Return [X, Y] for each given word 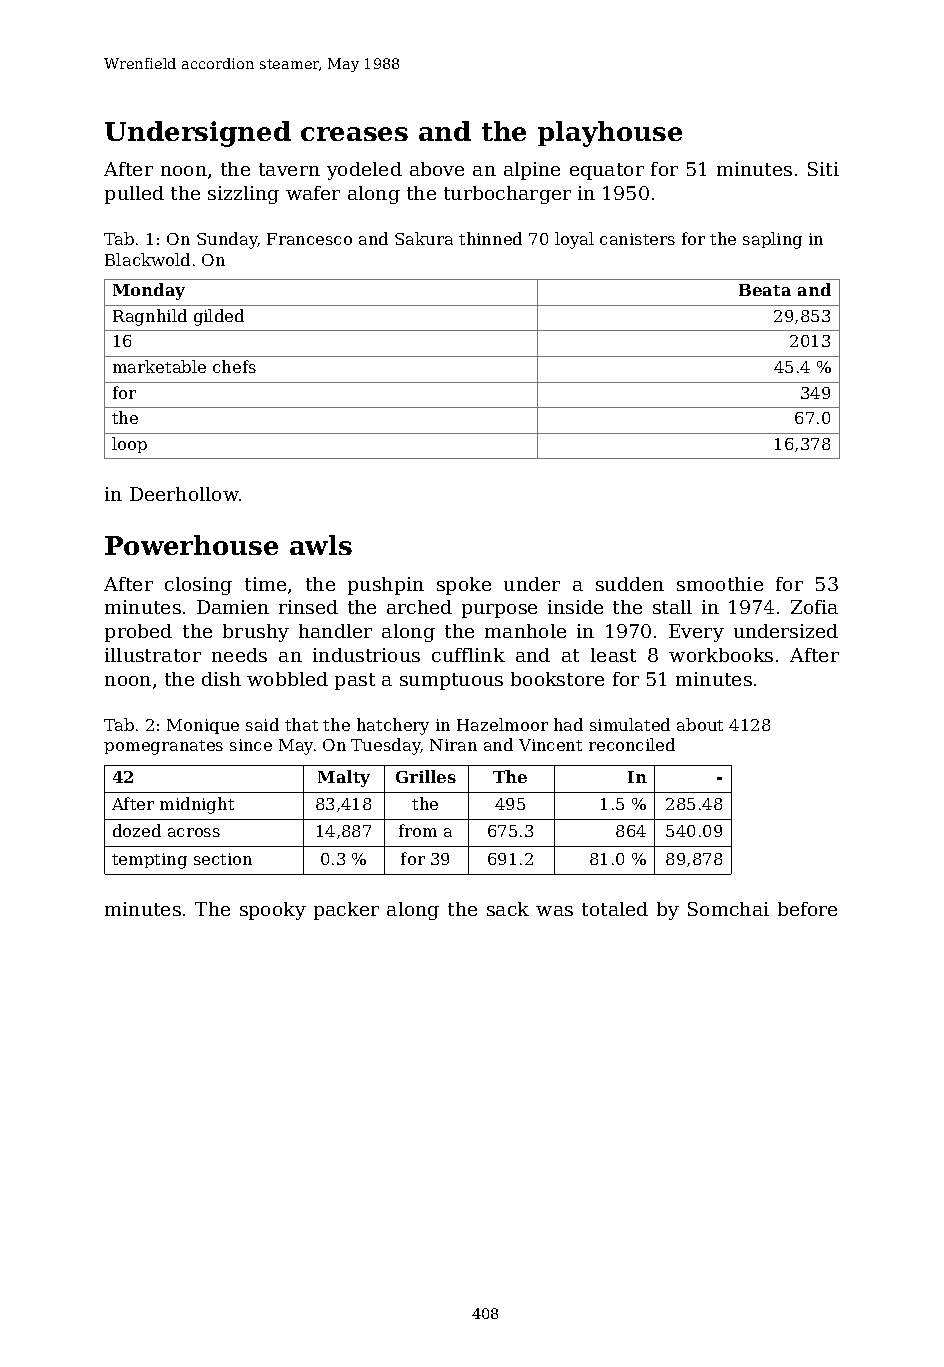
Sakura [424, 238]
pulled [134, 195]
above [437, 169]
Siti [823, 169]
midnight [197, 805]
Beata [765, 290]
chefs [234, 366]
